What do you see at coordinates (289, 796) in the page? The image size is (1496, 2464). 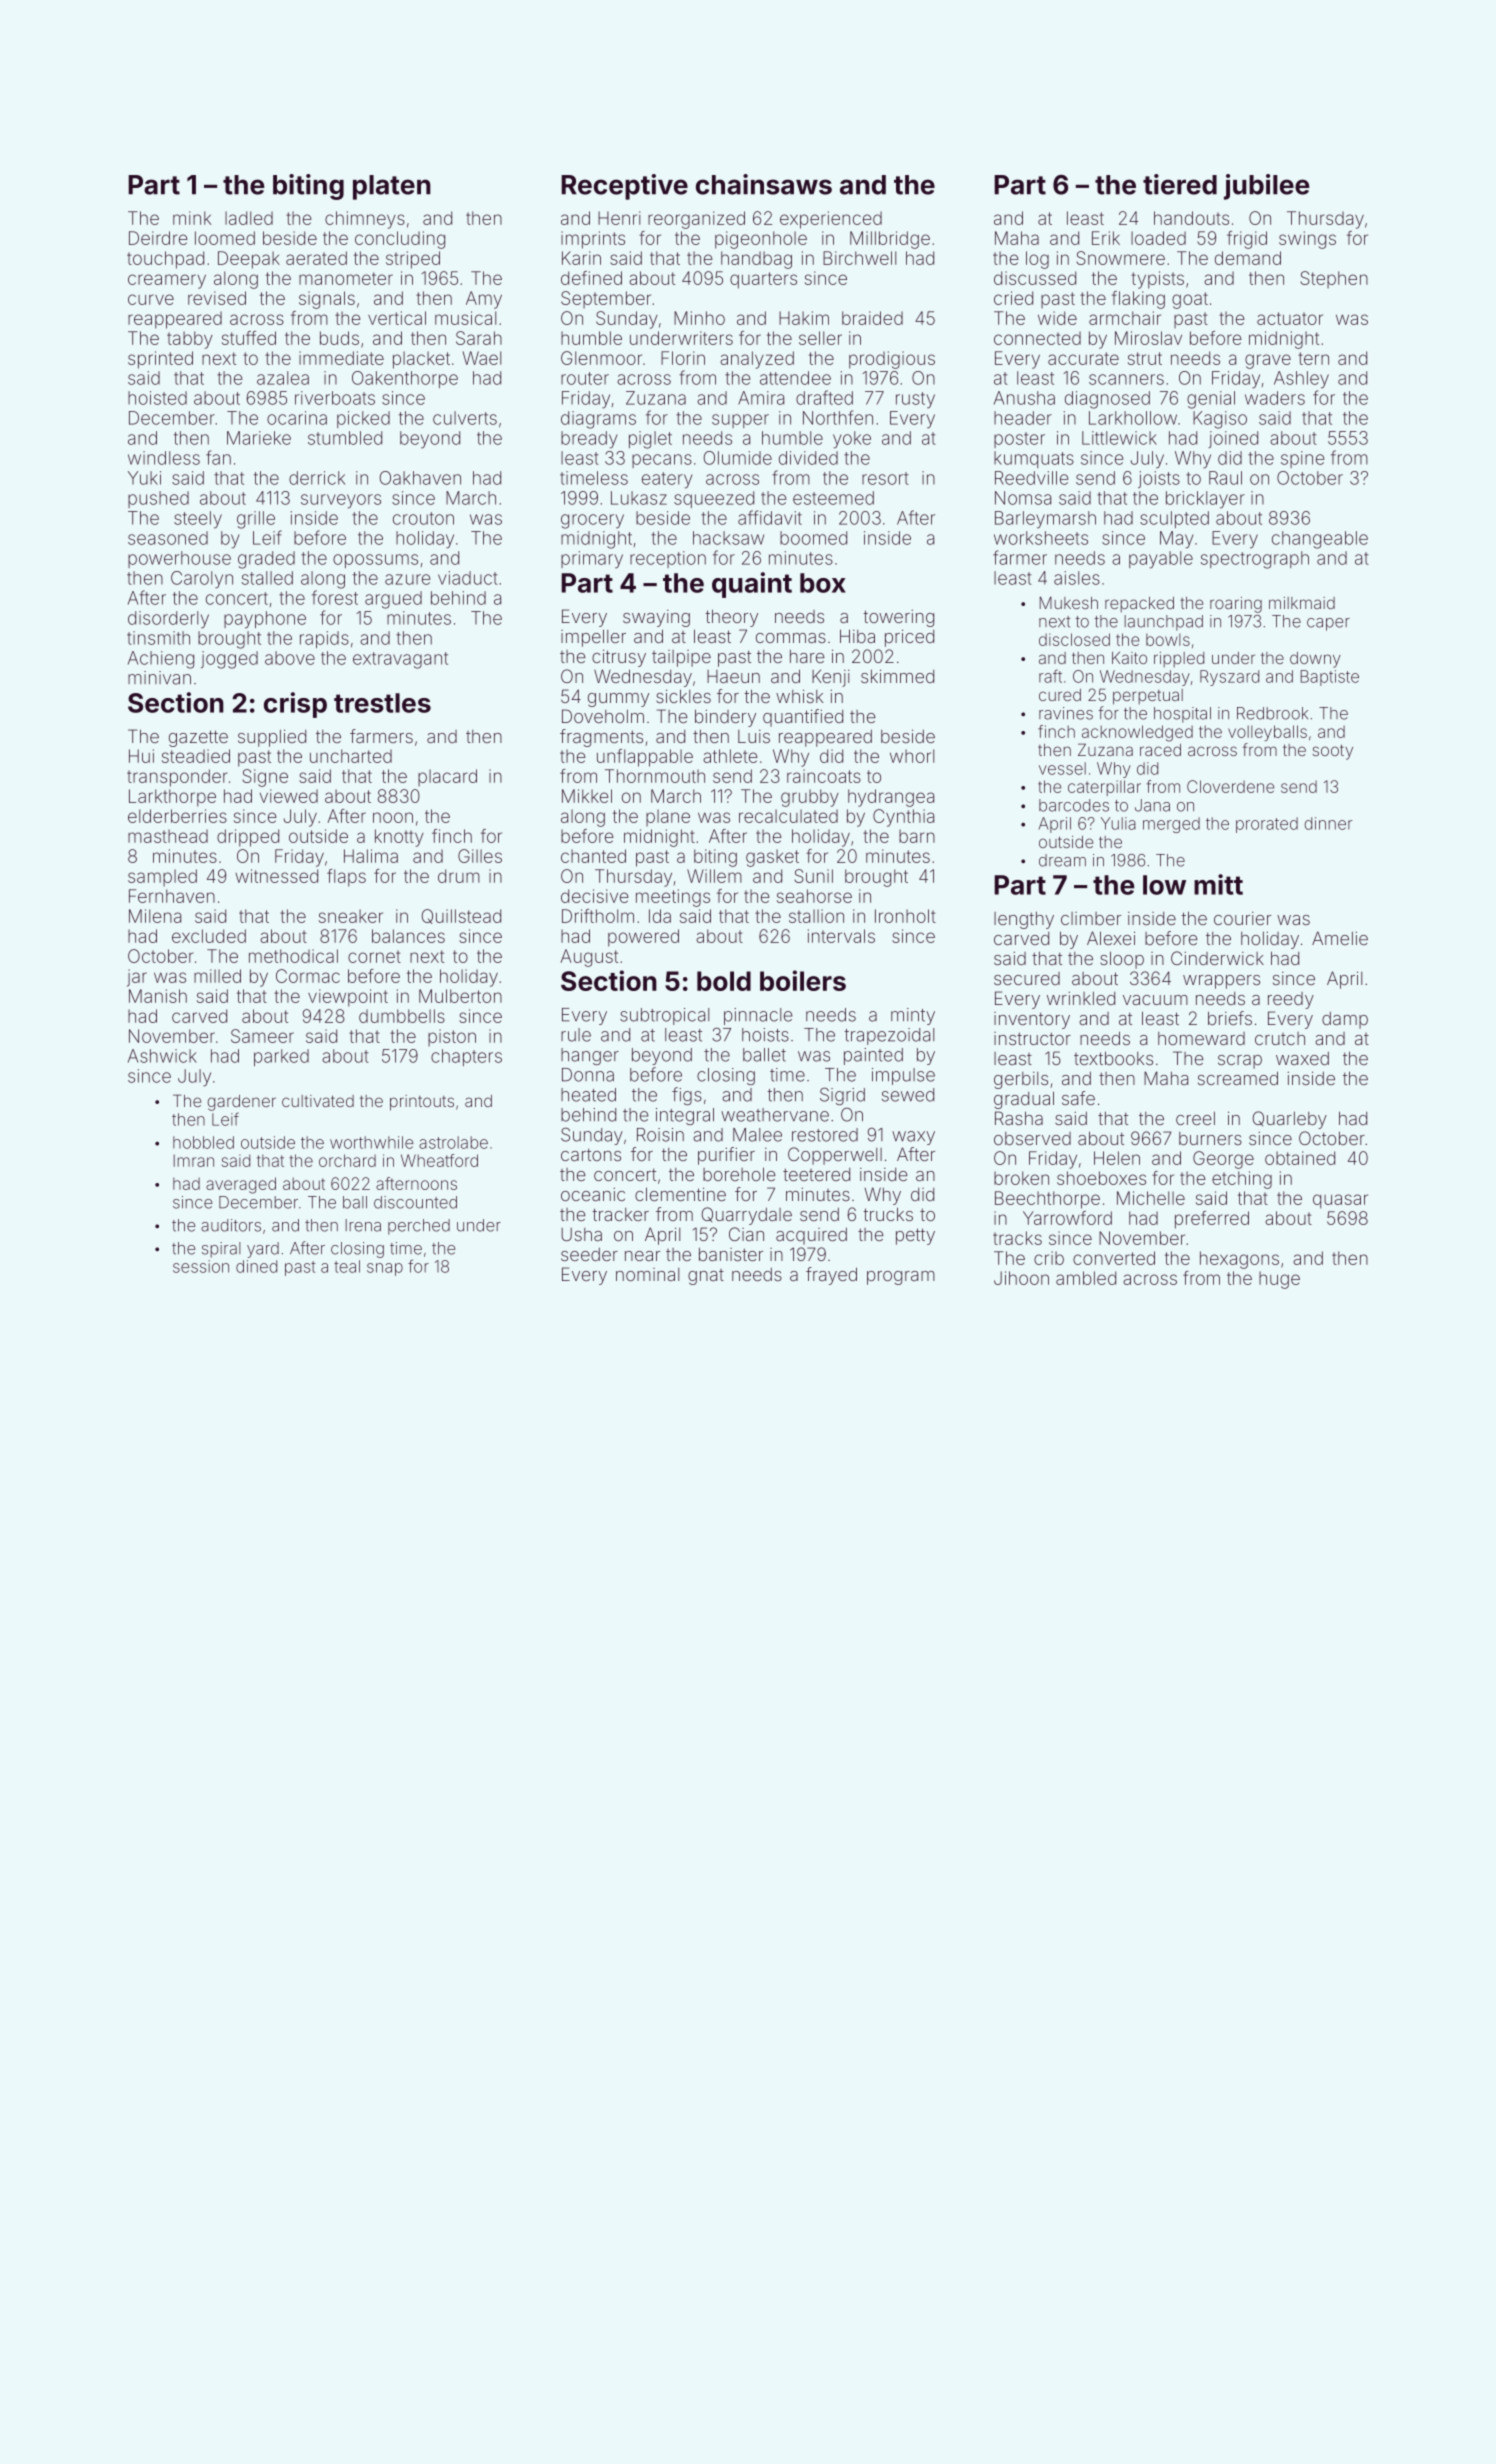 I see `viewed` at bounding box center [289, 796].
